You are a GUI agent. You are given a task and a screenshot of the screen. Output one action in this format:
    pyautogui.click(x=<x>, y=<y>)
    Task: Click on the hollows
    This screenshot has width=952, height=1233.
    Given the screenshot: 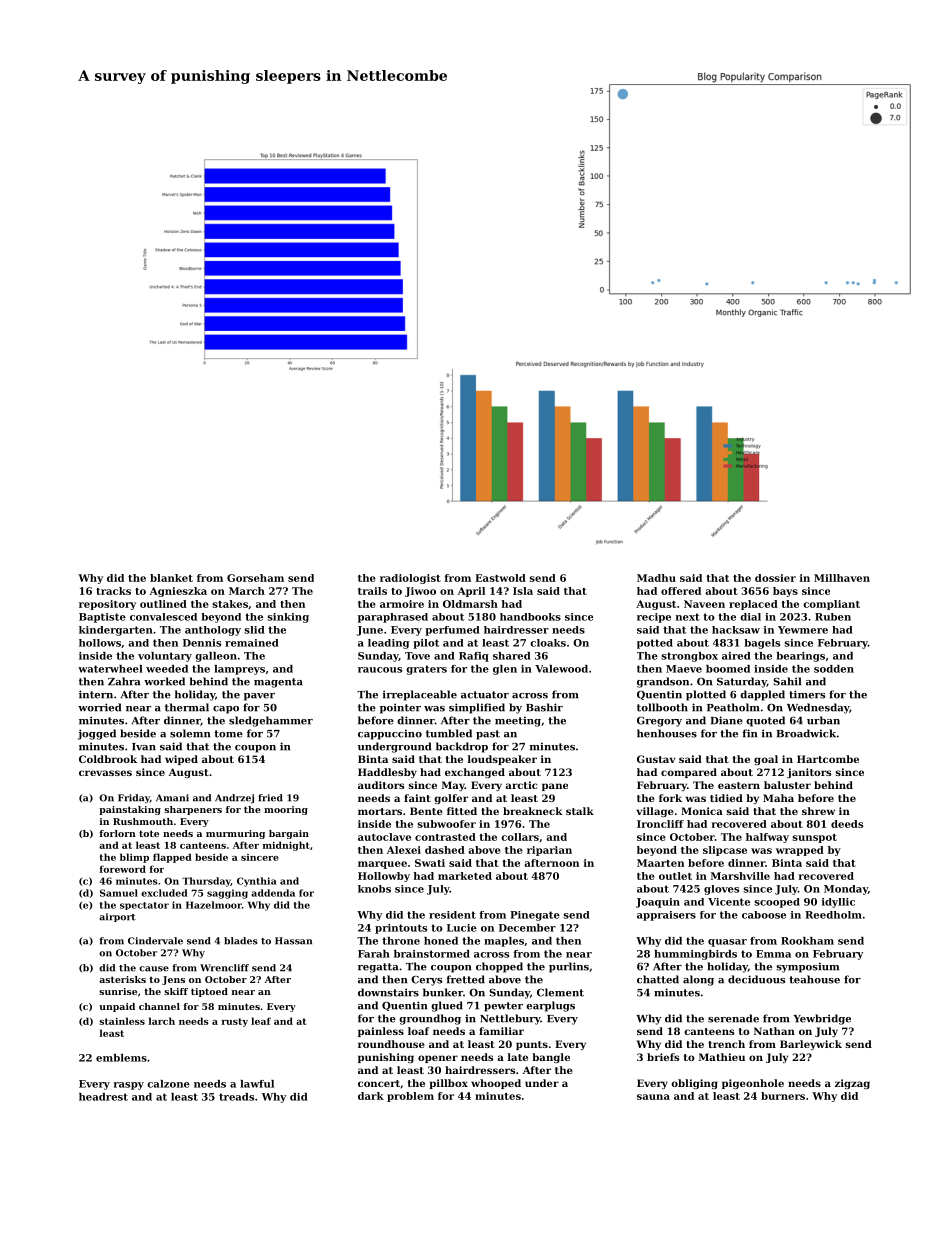 What is the action you would take?
    pyautogui.click(x=100, y=643)
